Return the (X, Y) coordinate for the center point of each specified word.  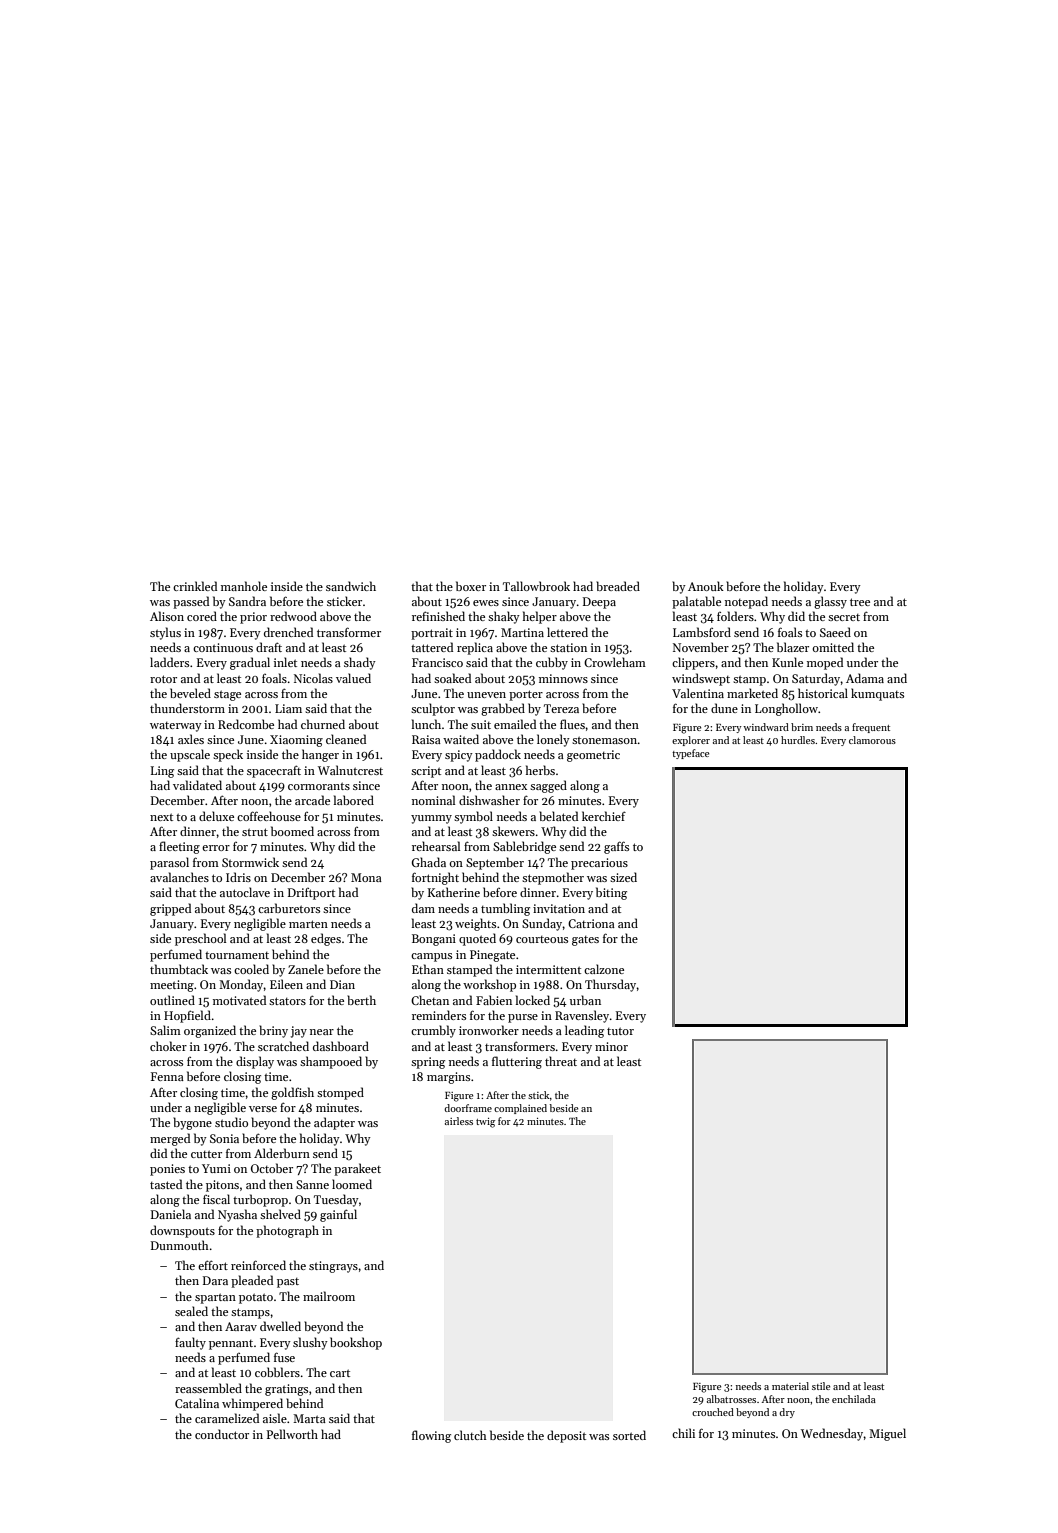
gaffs (616, 847)
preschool (200, 939)
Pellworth (292, 1434)
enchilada (854, 1399)
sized (623, 877)
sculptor (433, 709)
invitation (559, 908)
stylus (165, 633)
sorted (629, 1435)
